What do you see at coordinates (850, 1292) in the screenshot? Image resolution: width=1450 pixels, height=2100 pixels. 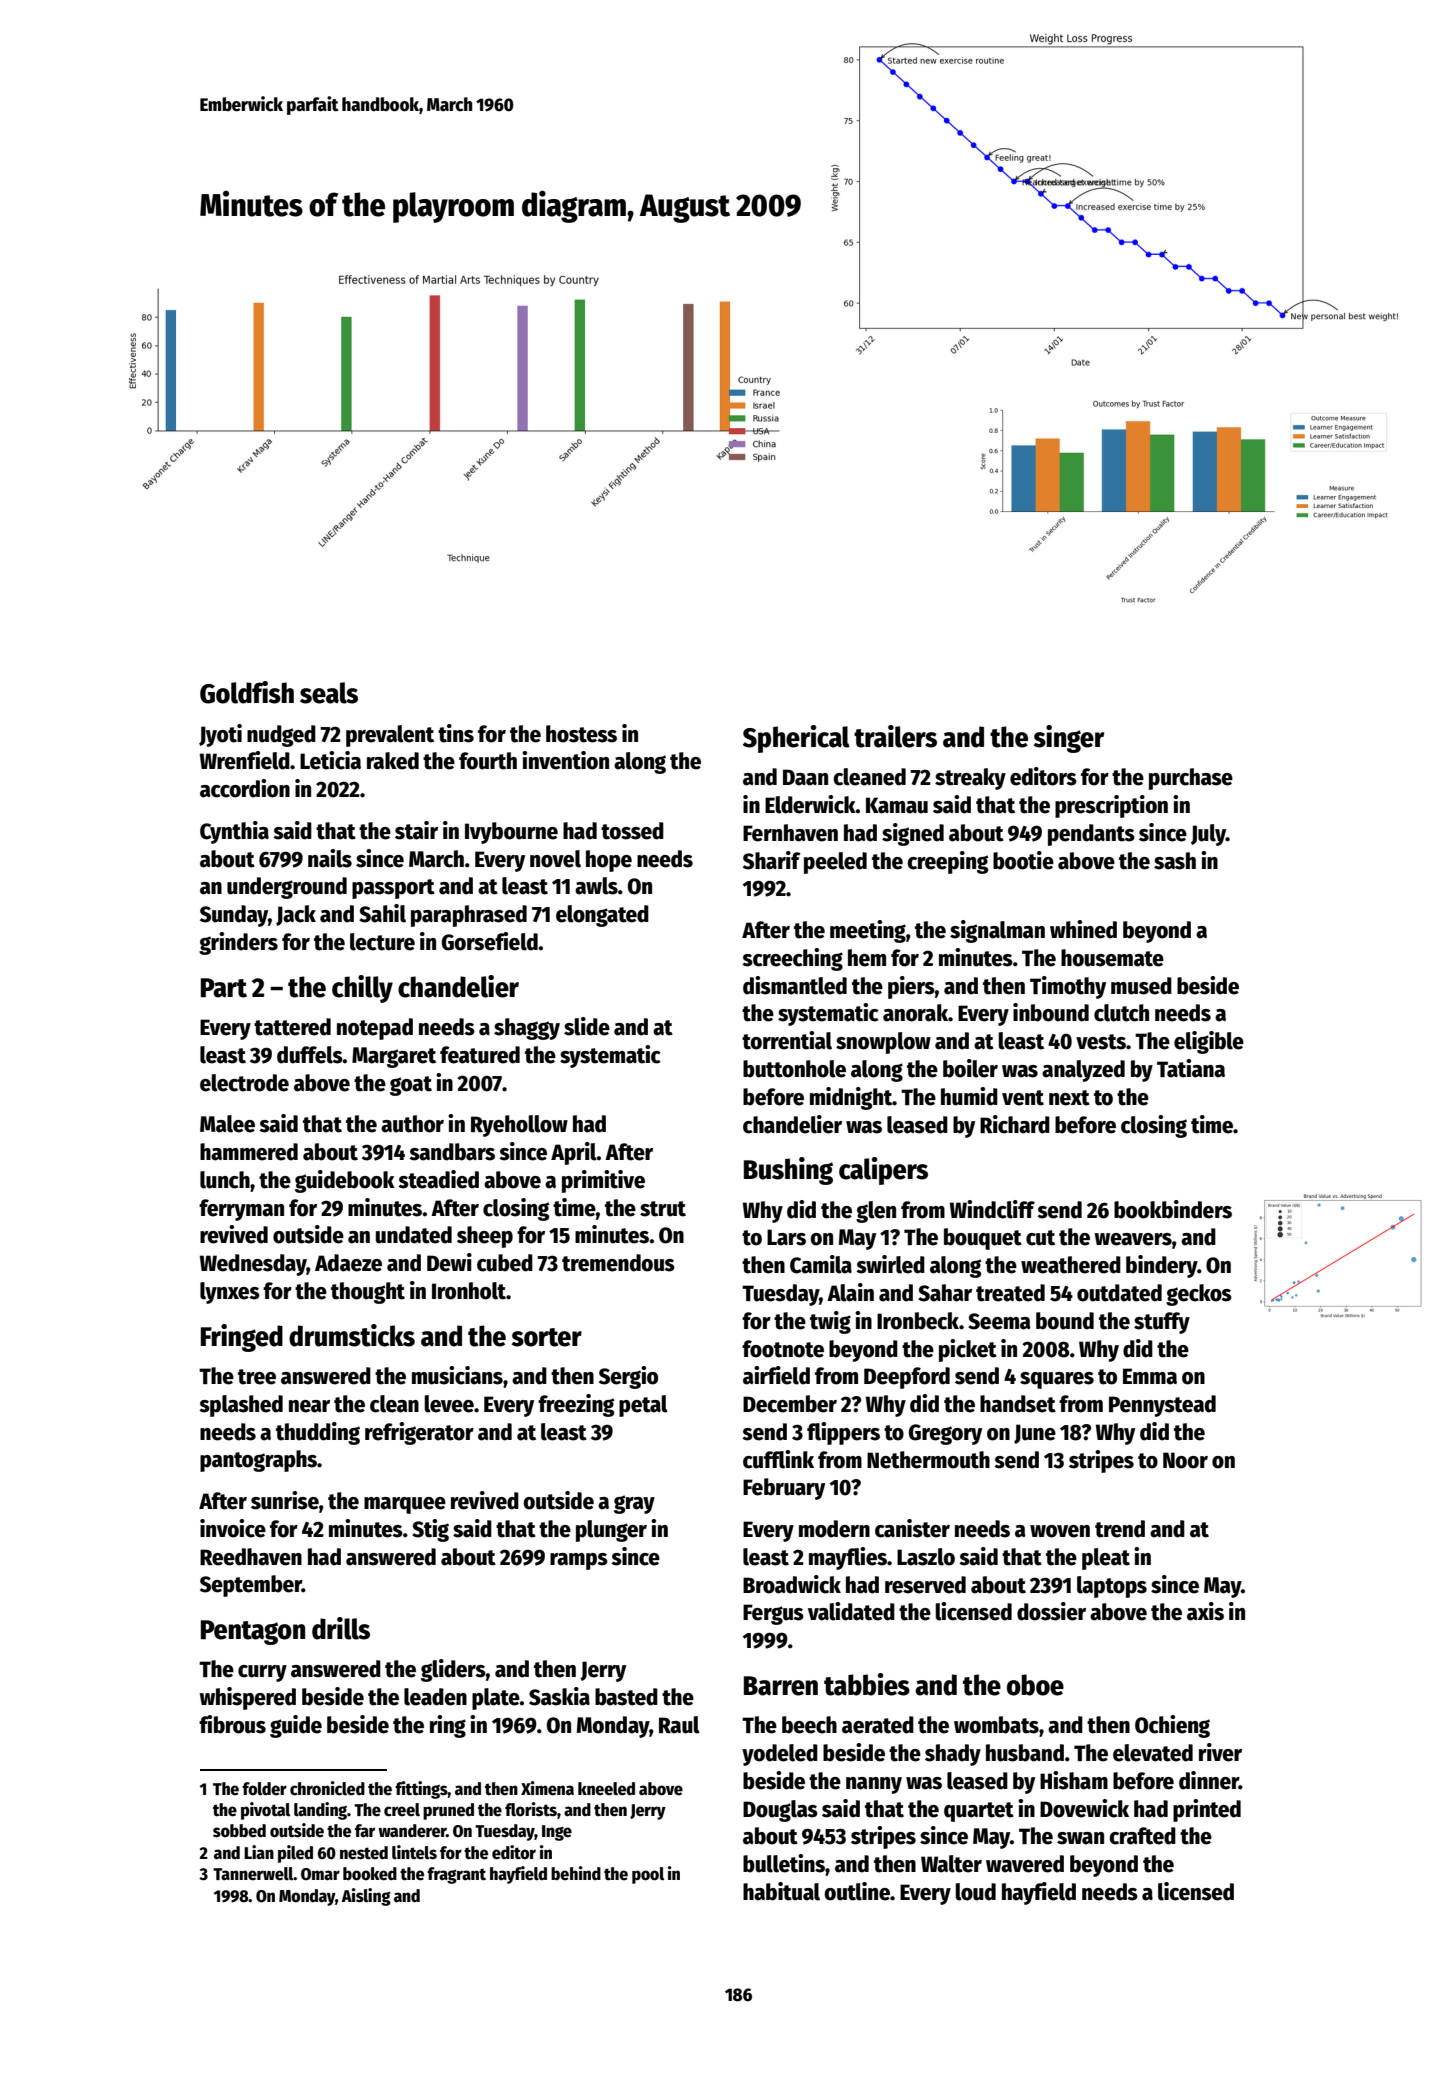 I see `Alain` at bounding box center [850, 1292].
